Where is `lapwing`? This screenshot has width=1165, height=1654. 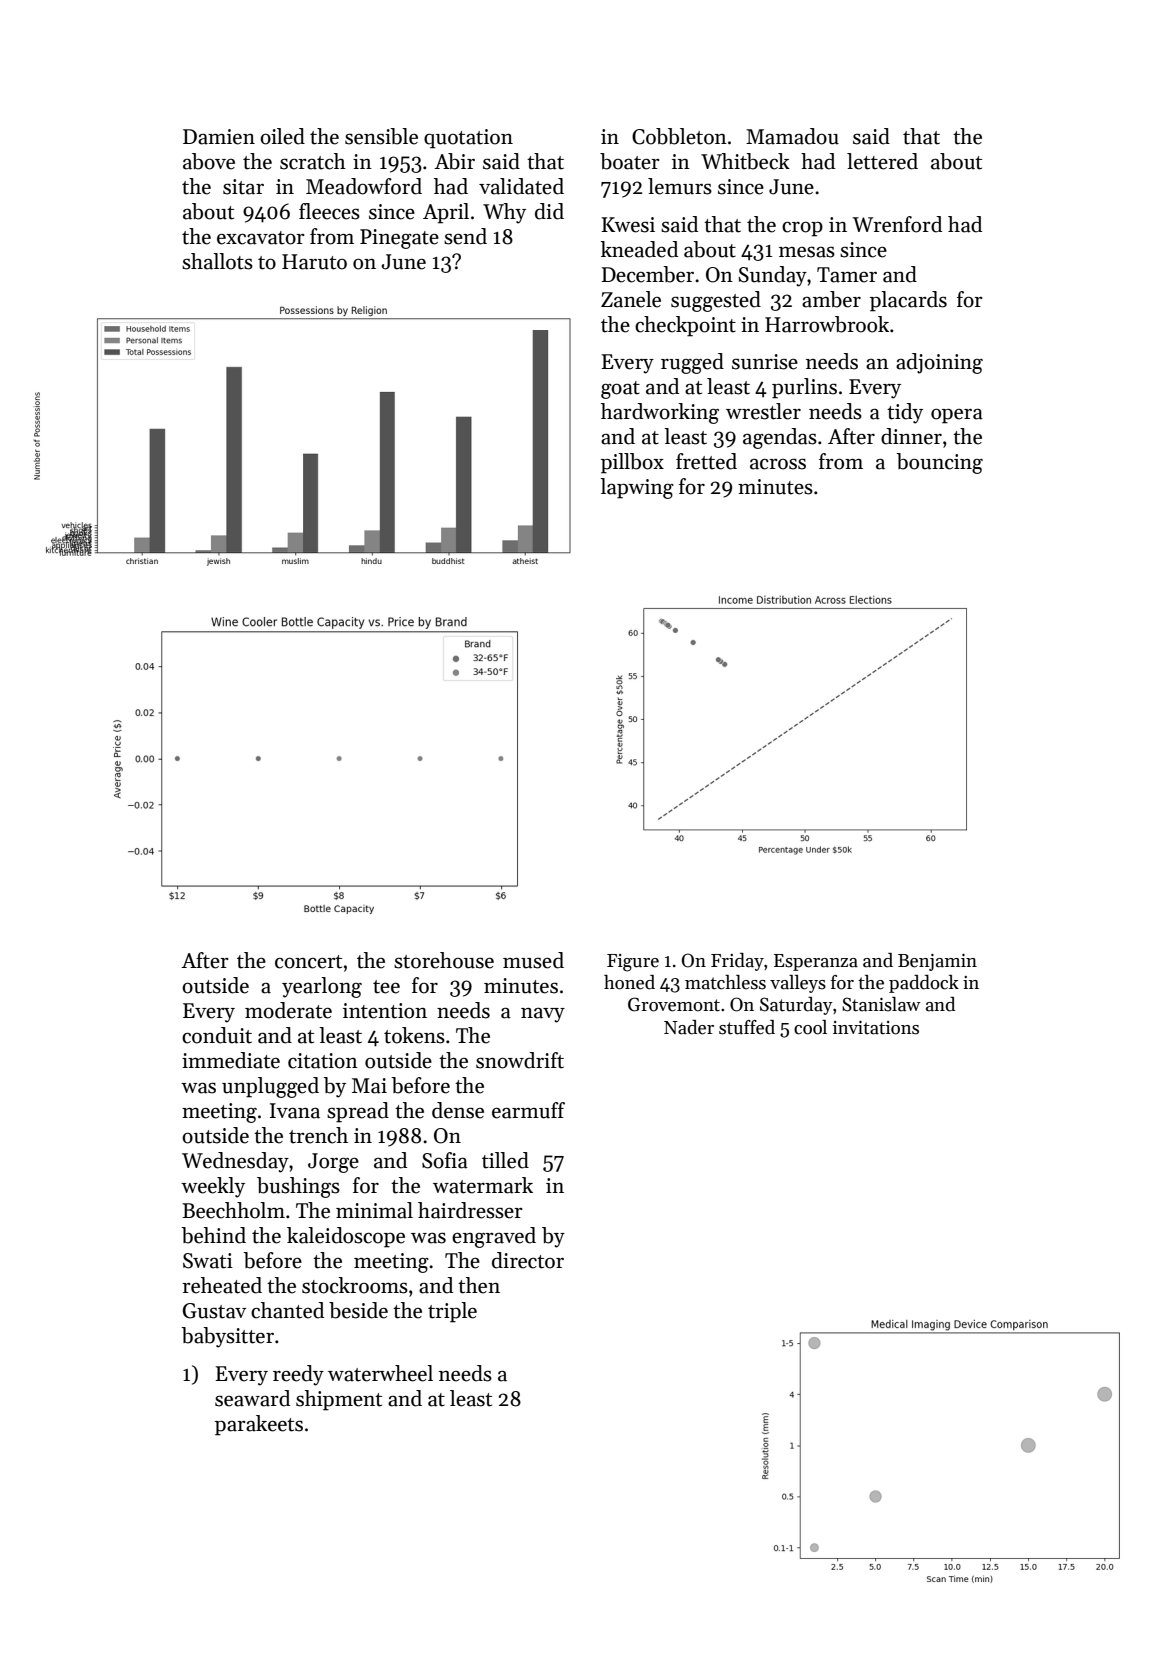
lapwing is located at coordinates (637, 488).
